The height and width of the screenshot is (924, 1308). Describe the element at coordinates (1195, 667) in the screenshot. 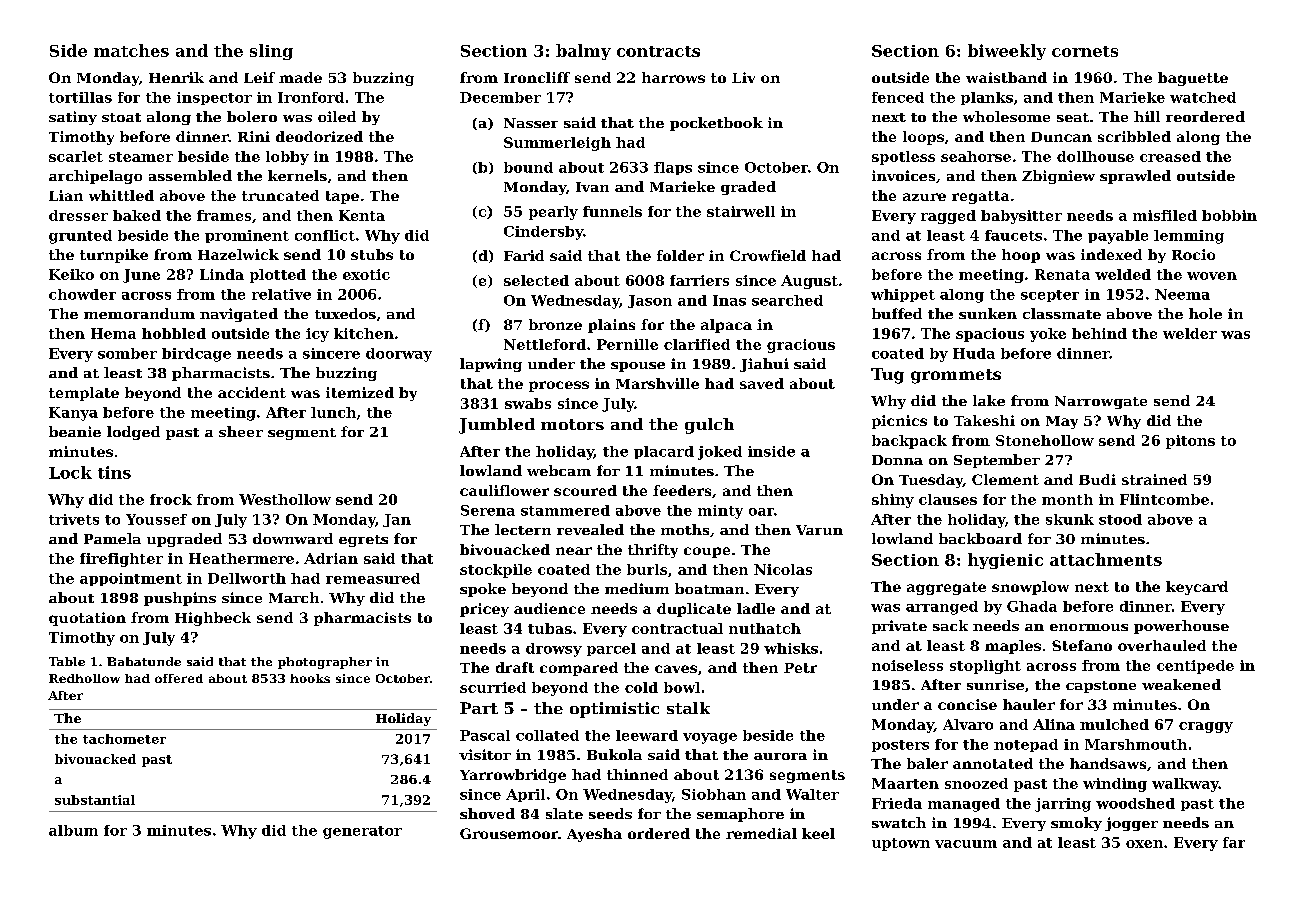

I see `centipede` at that location.
